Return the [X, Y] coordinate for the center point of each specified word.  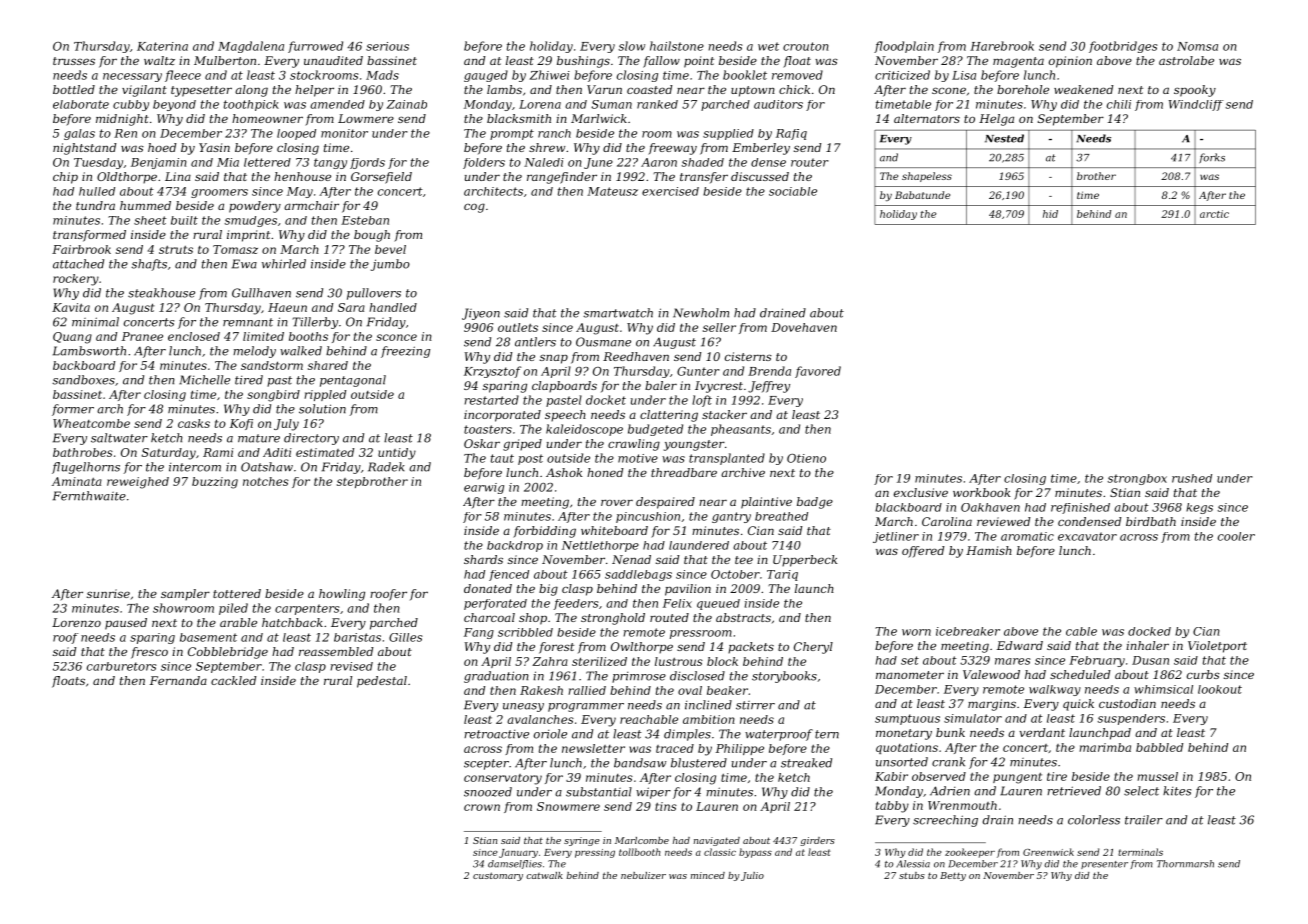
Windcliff [1196, 105]
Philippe [740, 749]
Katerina [162, 46]
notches [266, 481]
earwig [484, 488]
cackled [233, 680]
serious [387, 46]
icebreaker [968, 631]
